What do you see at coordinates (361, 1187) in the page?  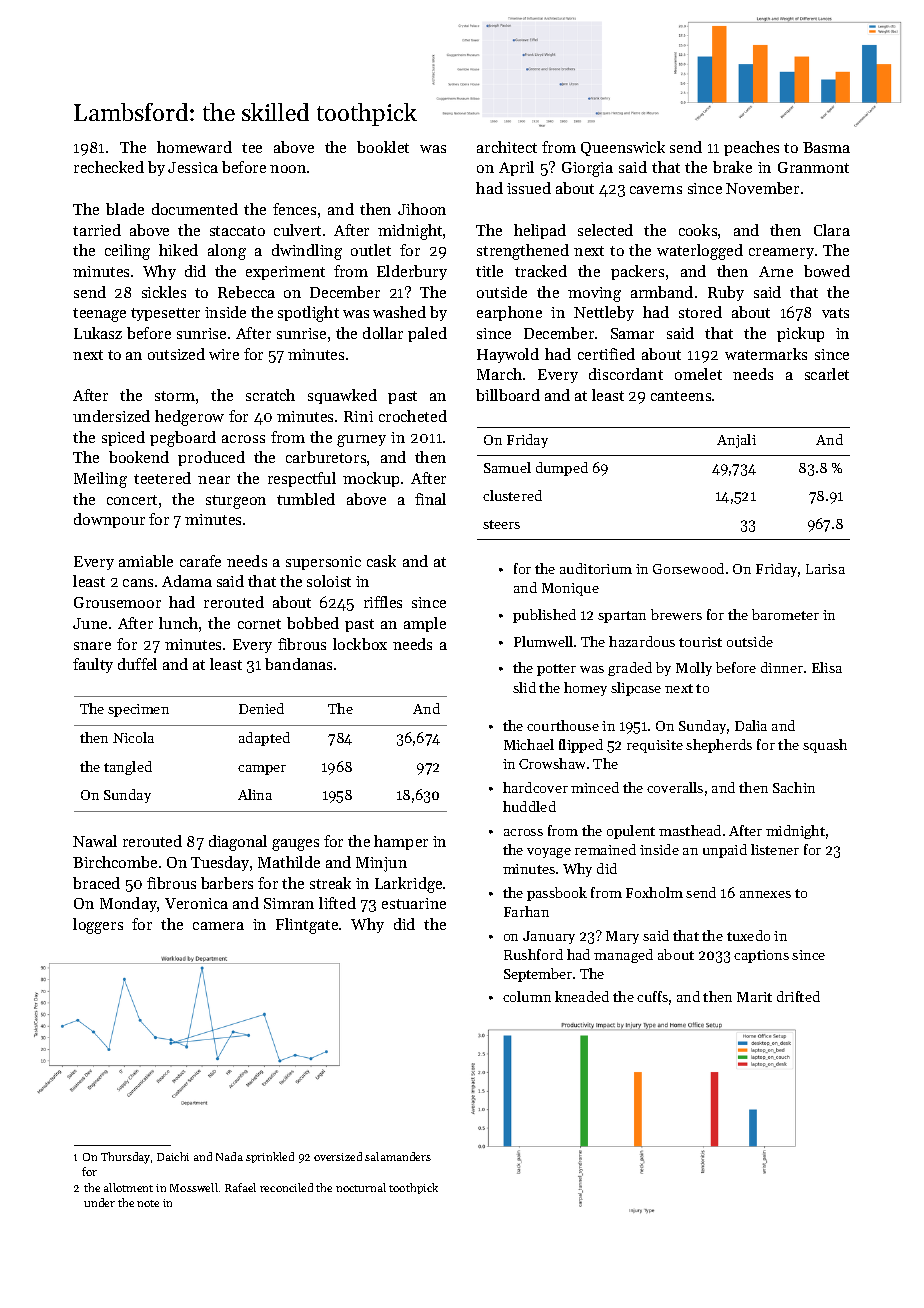 I see `nocturnal` at bounding box center [361, 1187].
